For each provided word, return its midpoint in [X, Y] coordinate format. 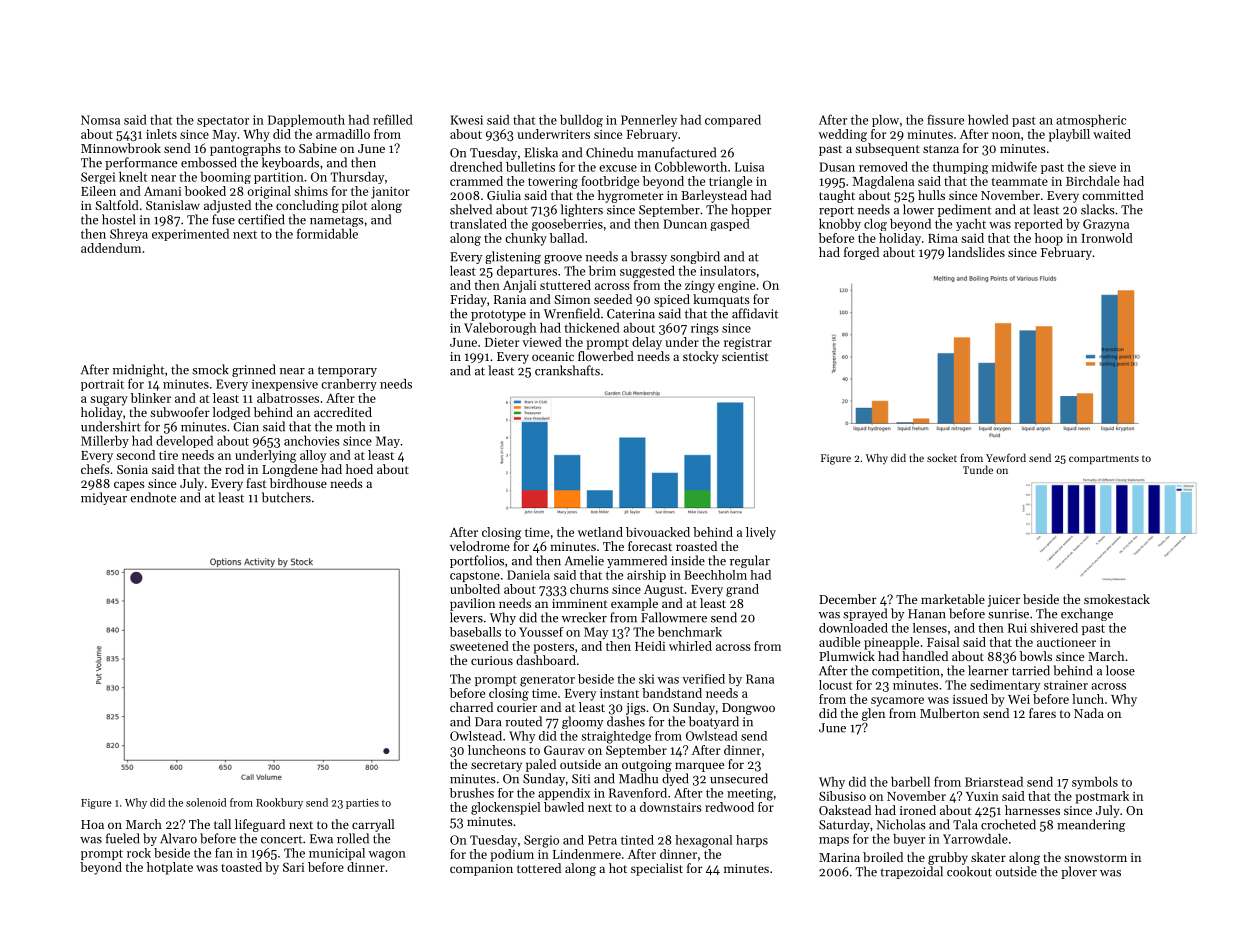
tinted [637, 840]
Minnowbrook [121, 148]
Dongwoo [748, 709]
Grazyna [1106, 225]
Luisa [749, 167]
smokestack [1117, 599]
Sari [293, 867]
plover [1079, 872]
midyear [104, 498]
